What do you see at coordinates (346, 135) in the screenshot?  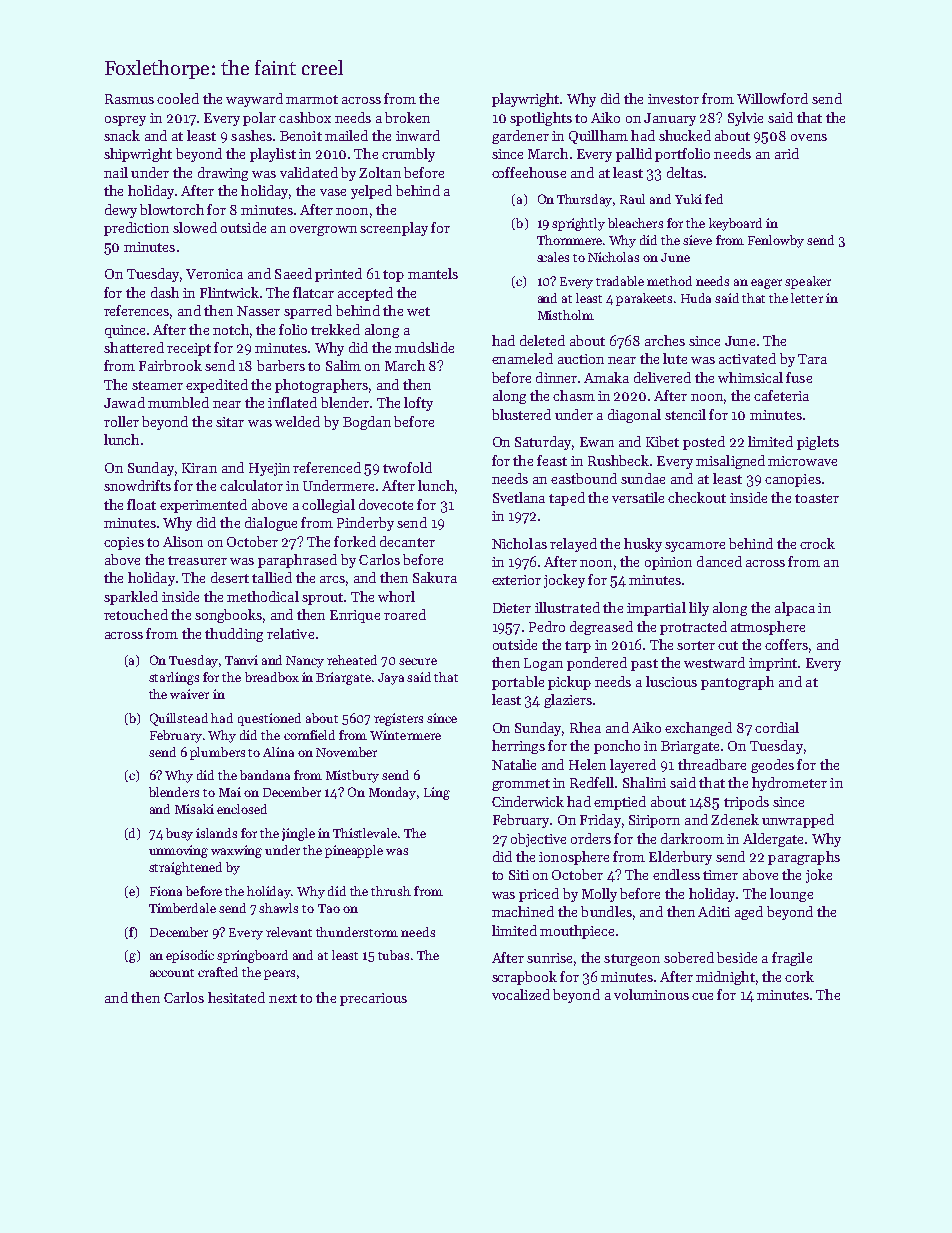 I see `mailed` at bounding box center [346, 135].
